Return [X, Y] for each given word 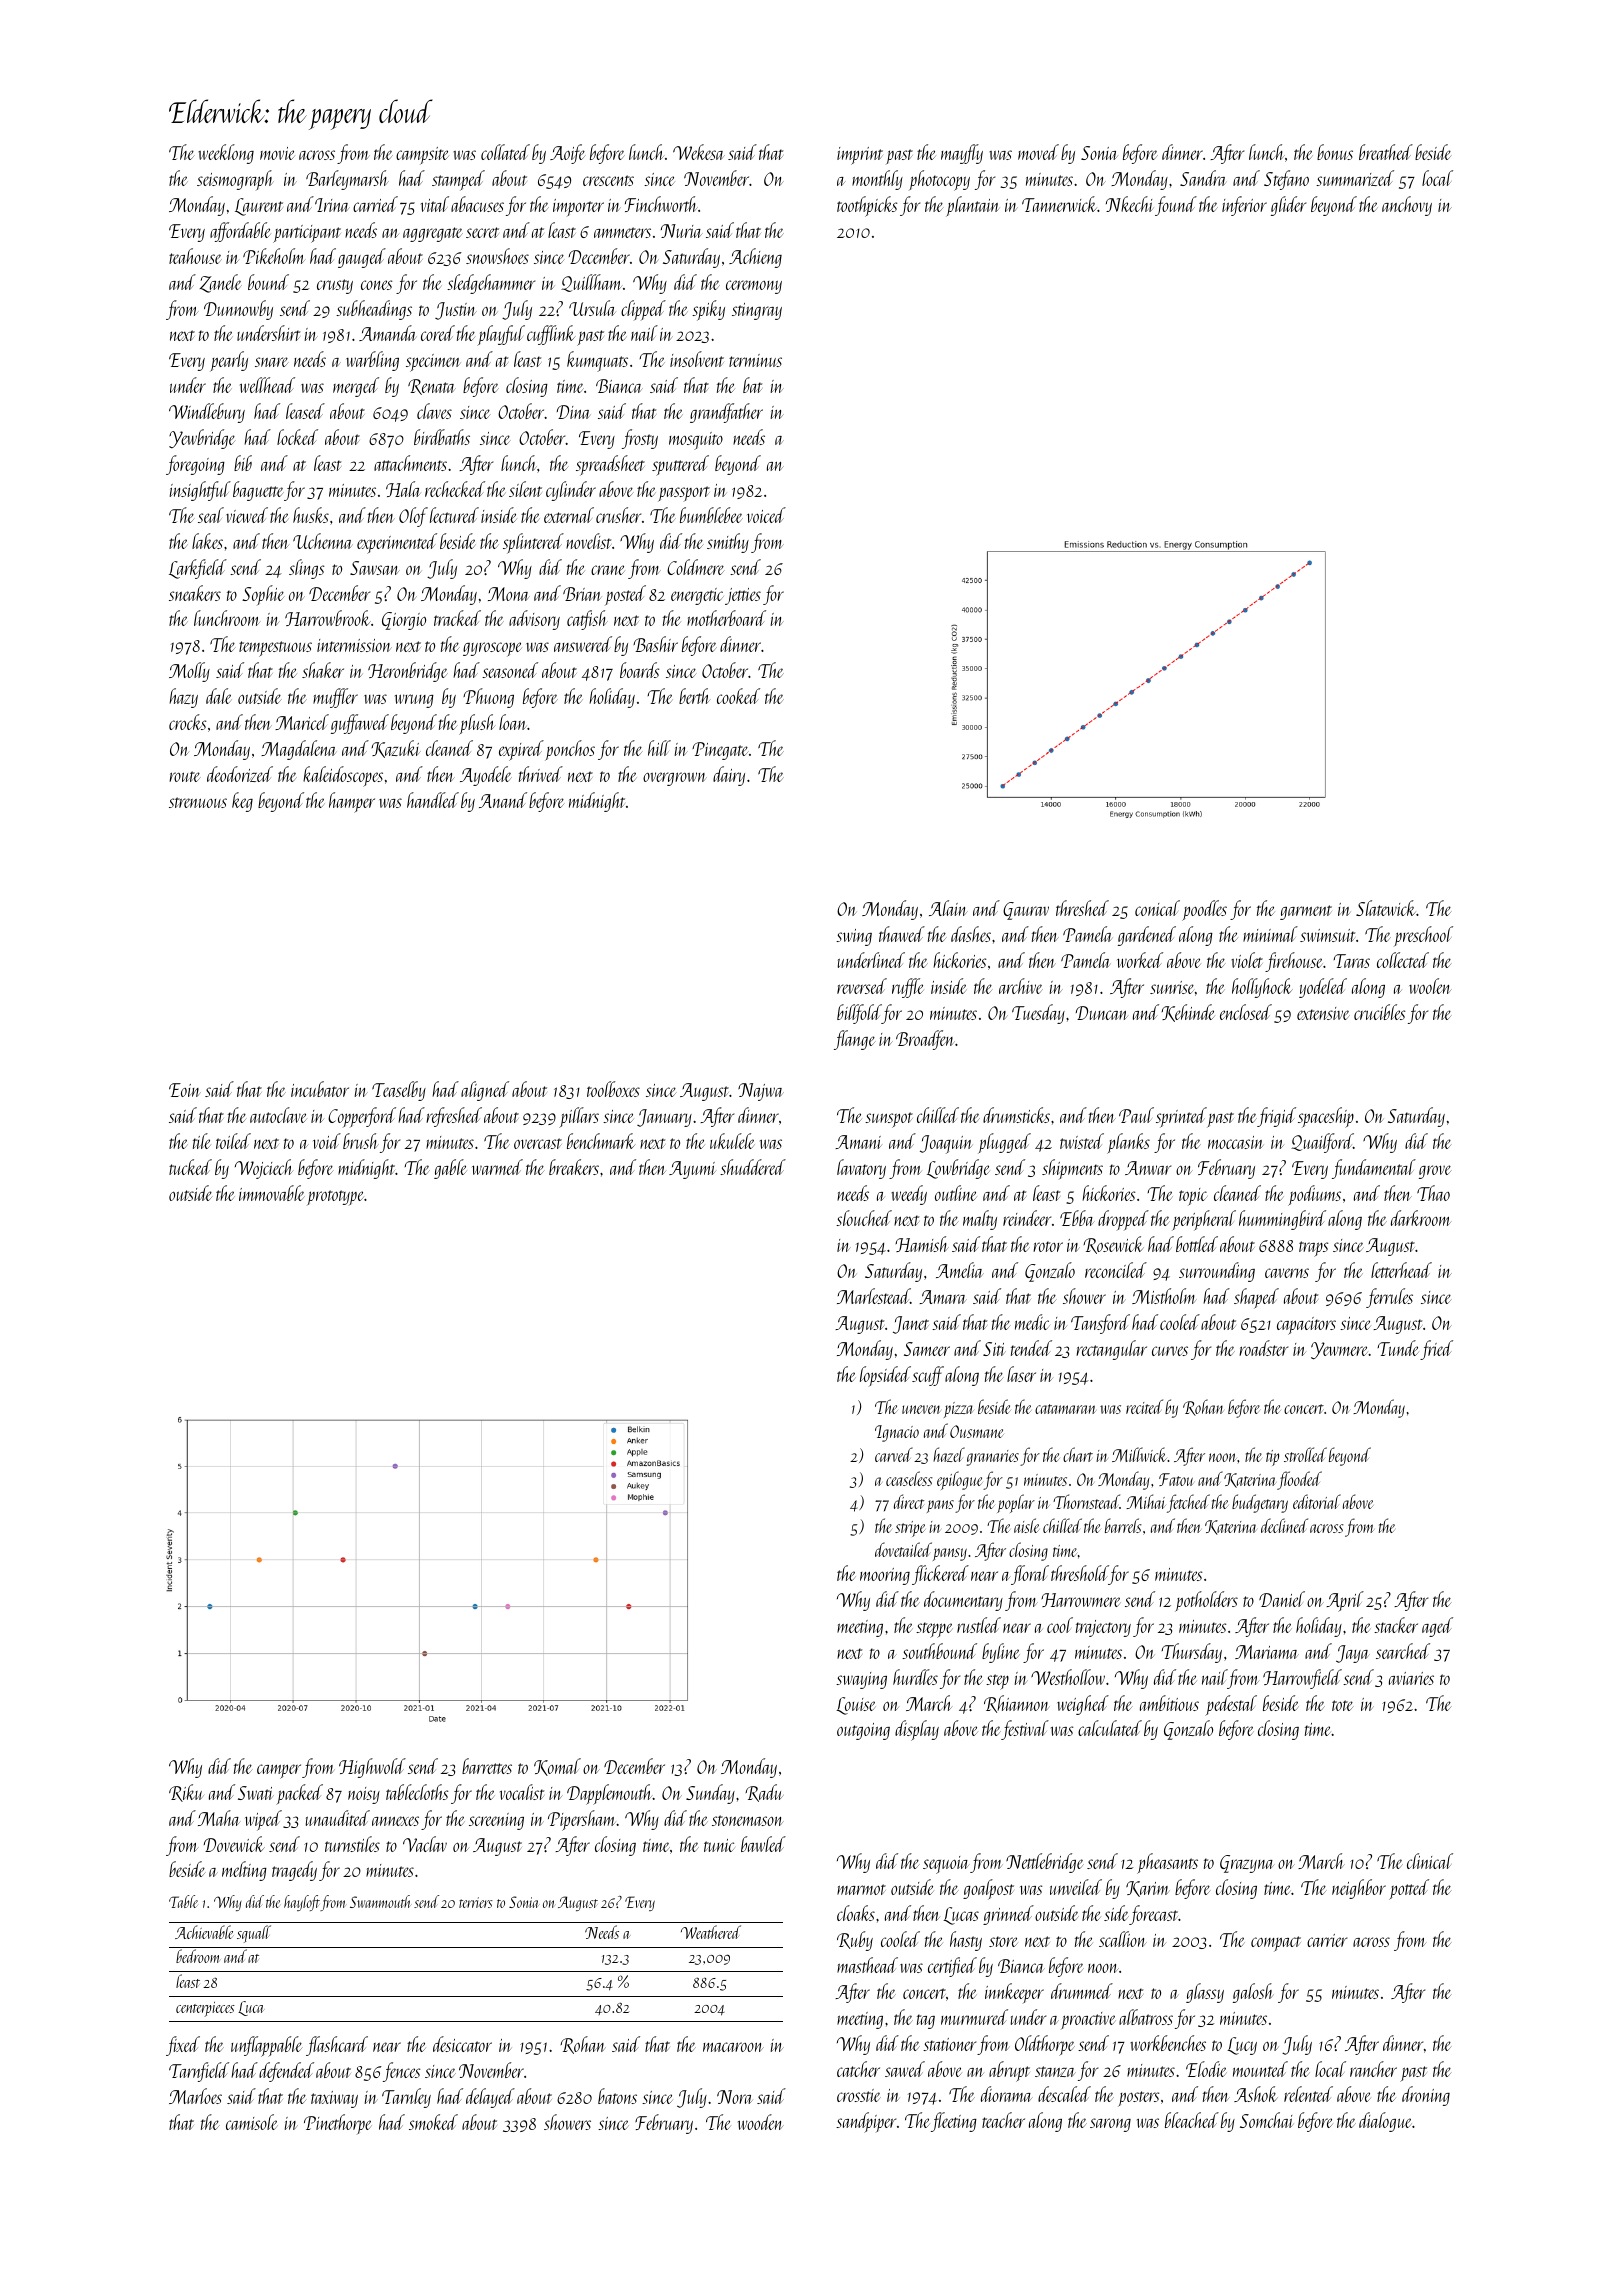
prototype [335, 1197]
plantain [972, 206]
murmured [974, 2017]
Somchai [1266, 2120]
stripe [910, 1529]
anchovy [1407, 206]
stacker [1396, 1625]
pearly [229, 361]
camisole [252, 2122]
